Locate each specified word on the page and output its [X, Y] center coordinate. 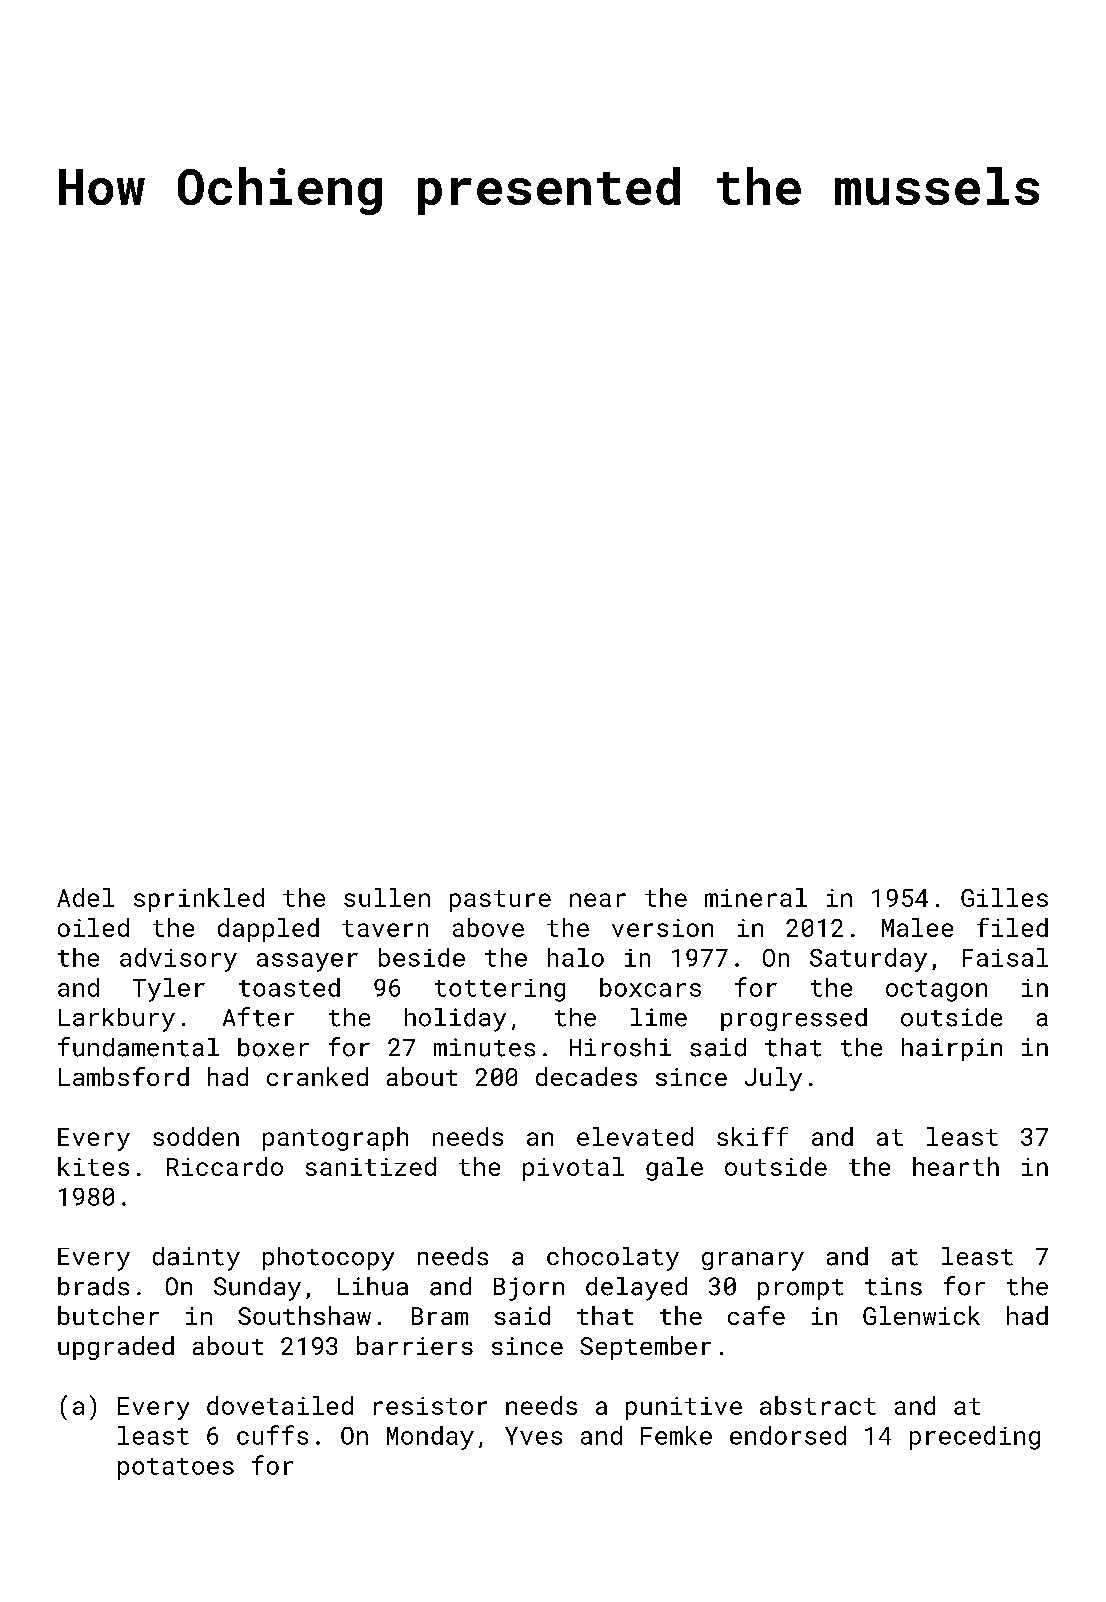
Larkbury [117, 1020]
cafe [756, 1315]
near [598, 900]
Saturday [868, 960]
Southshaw [304, 1315]
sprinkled [199, 900]
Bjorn [529, 1289]
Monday [430, 1438]
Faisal [1005, 957]
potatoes [176, 1469]
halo [576, 957]
